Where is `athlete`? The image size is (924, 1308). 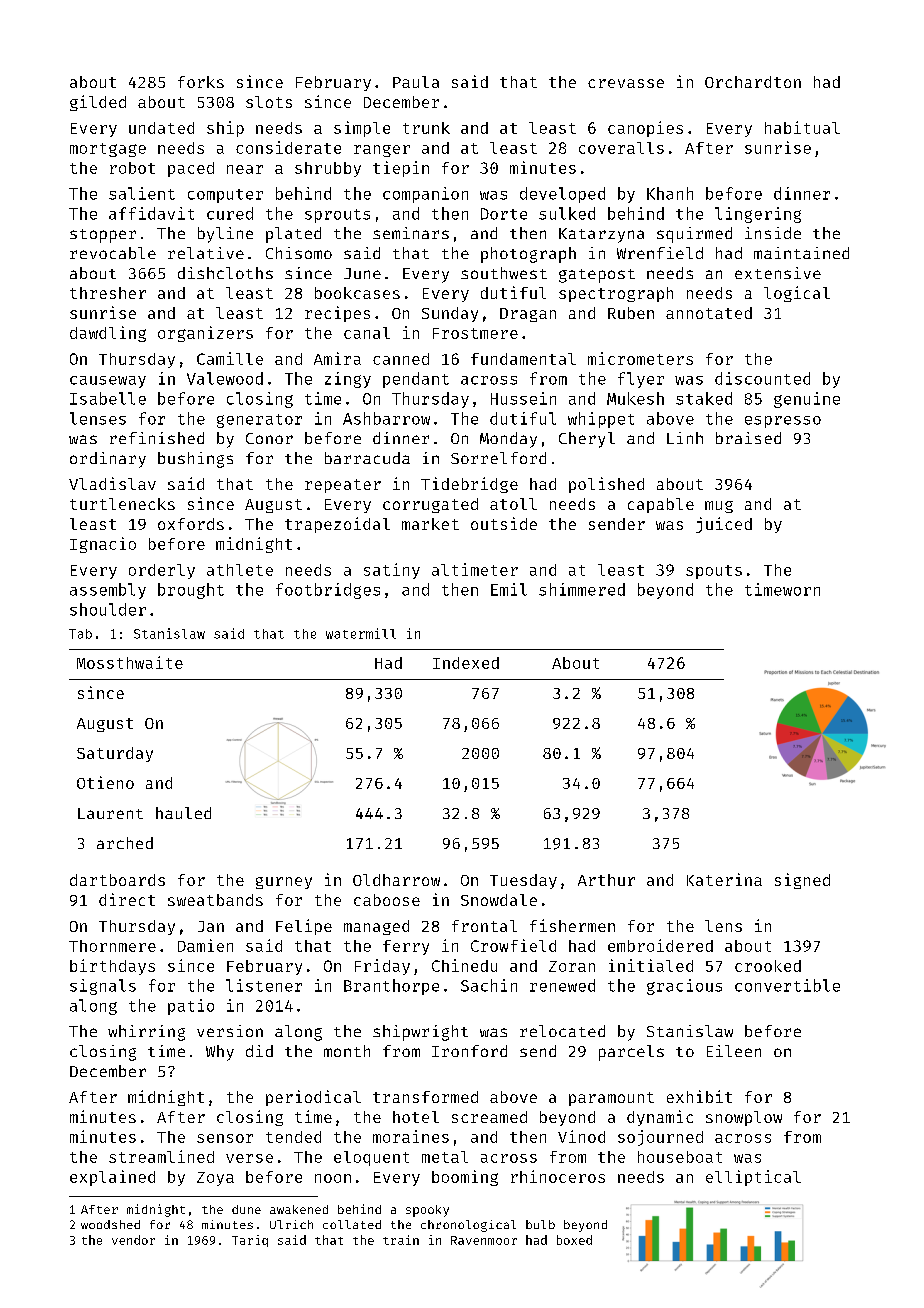 athlete is located at coordinates (240, 570).
